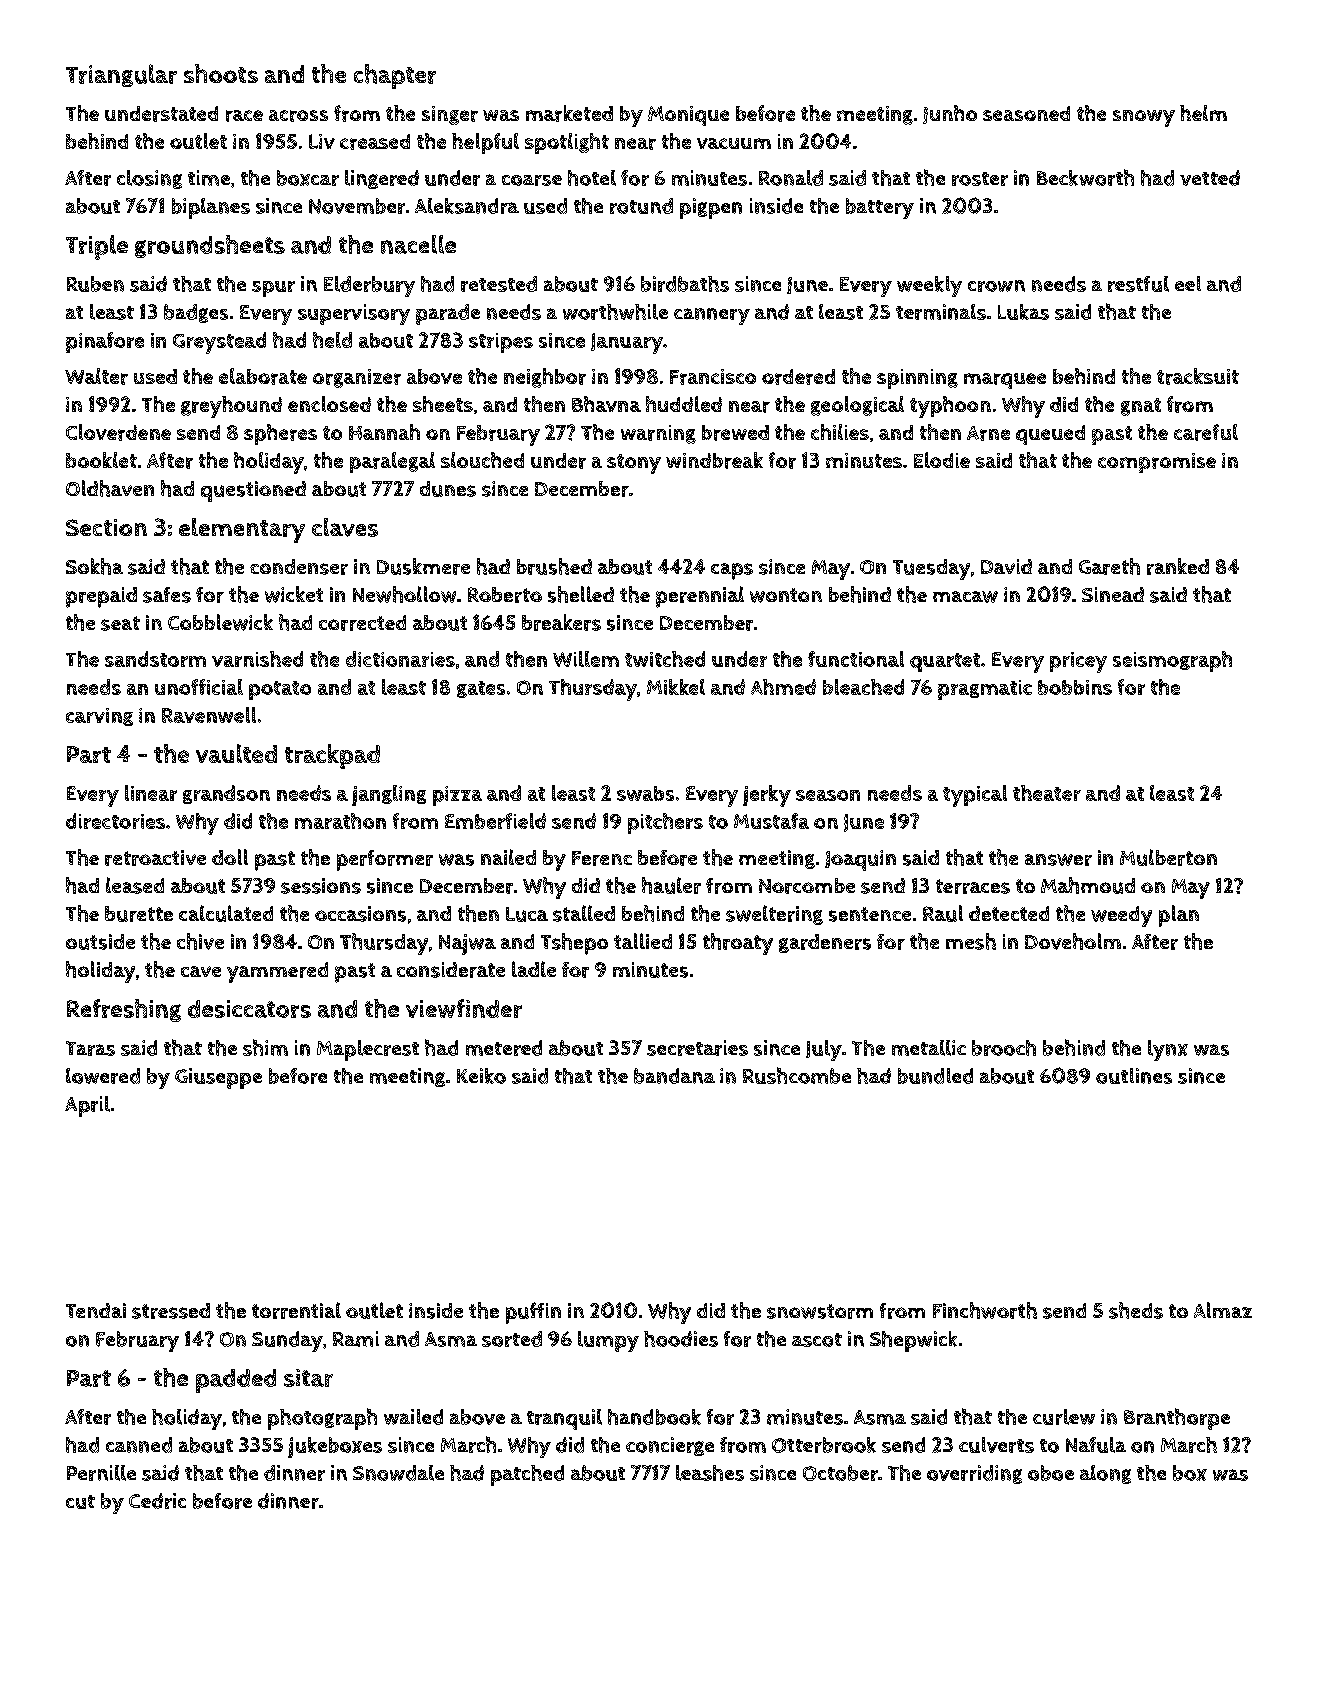 This screenshot has height=1707, width=1319. What do you see at coordinates (863, 687) in the screenshot?
I see `bleached` at bounding box center [863, 687].
